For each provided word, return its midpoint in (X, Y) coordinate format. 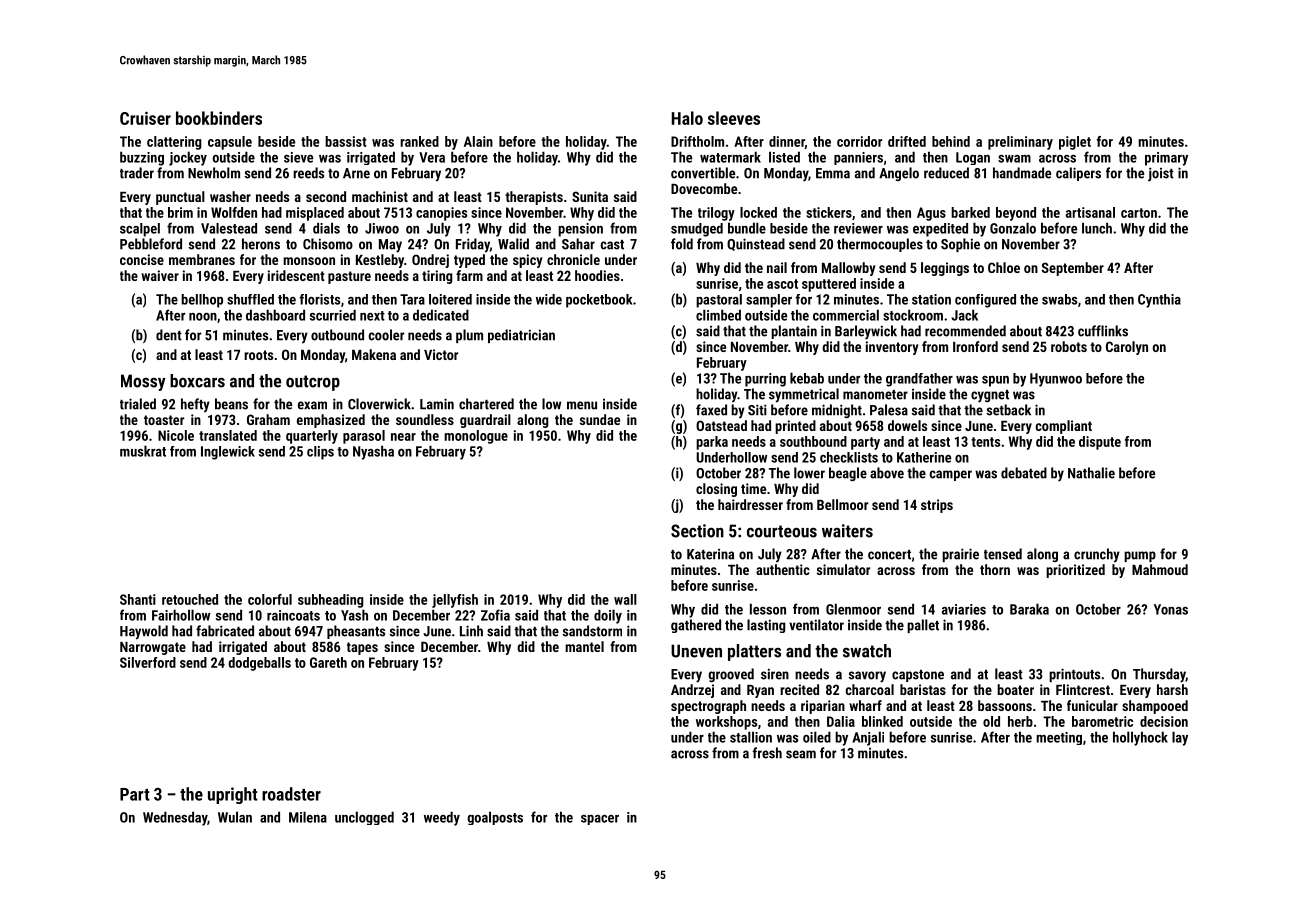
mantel (584, 646)
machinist (380, 196)
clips (320, 453)
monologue (476, 437)
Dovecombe (704, 188)
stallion (751, 737)
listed (784, 157)
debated (1024, 473)
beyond (1016, 214)
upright (233, 795)
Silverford (148, 662)
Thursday (1159, 675)
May (390, 246)
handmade (1022, 173)
